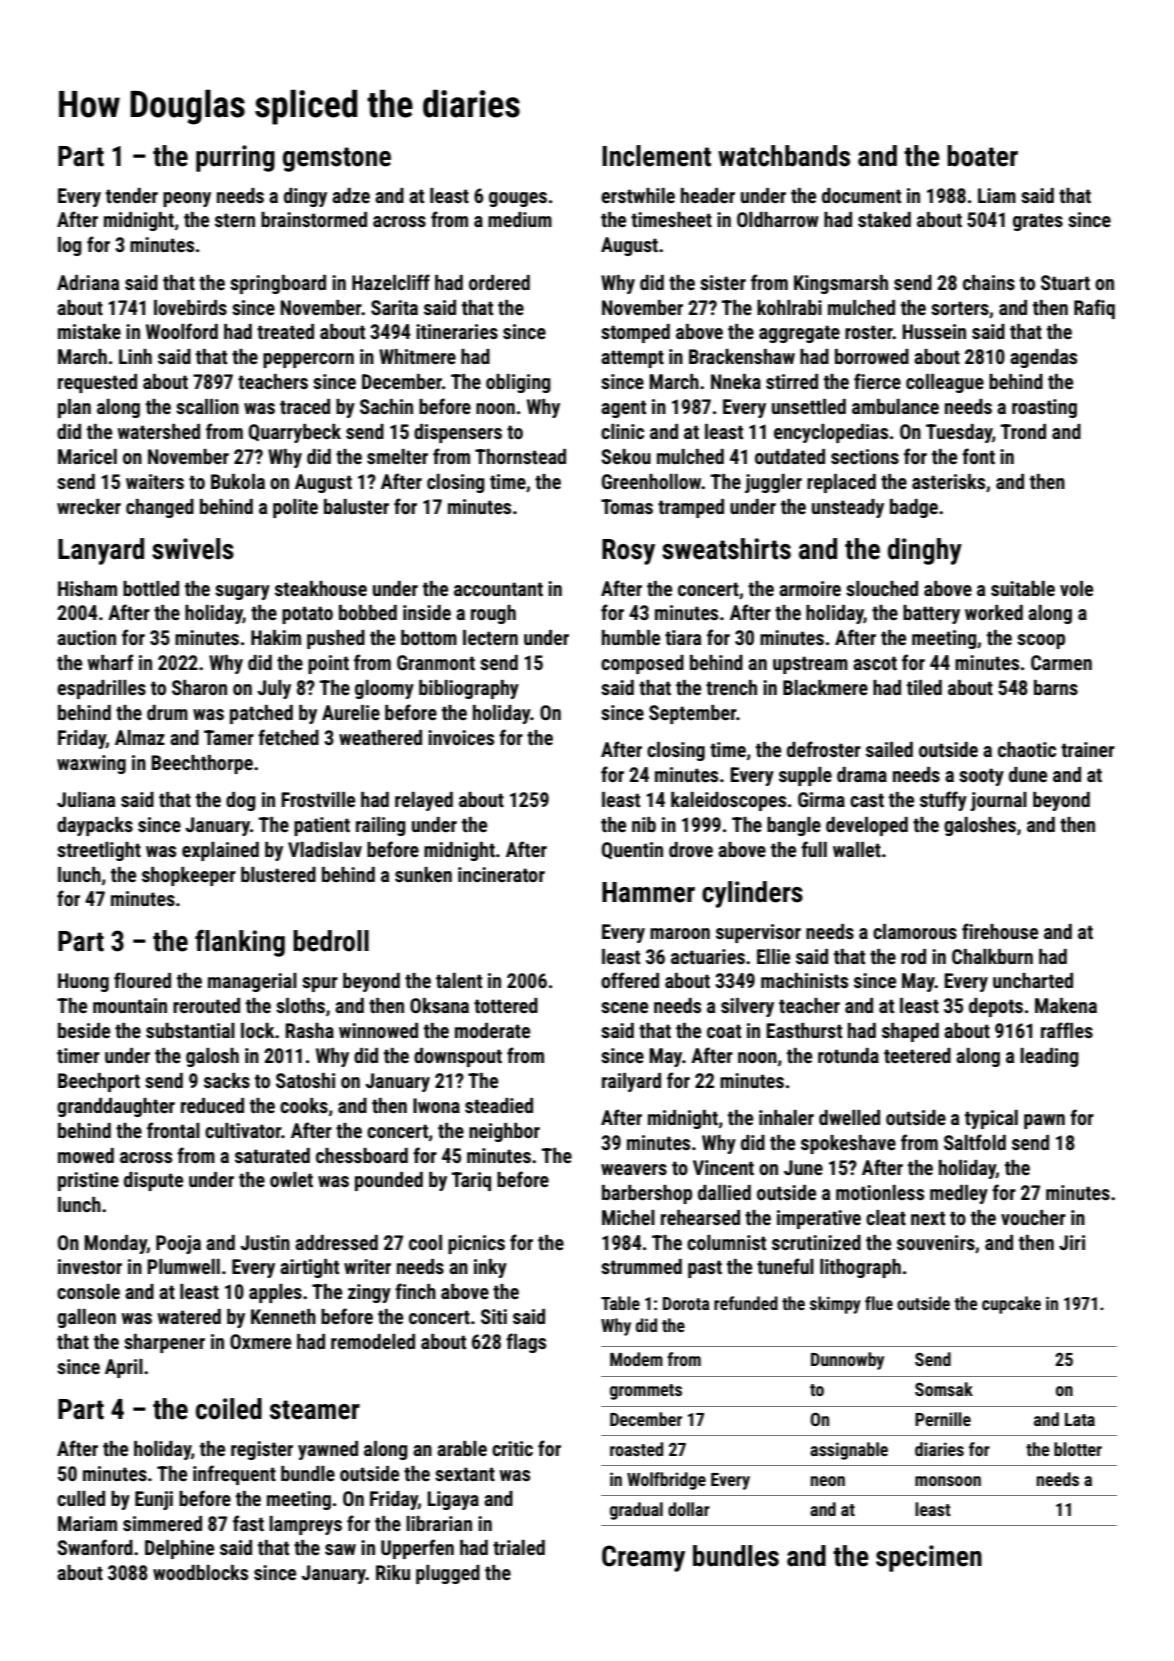 The image size is (1174, 1661). What do you see at coordinates (235, 158) in the screenshot?
I see `purring` at bounding box center [235, 158].
